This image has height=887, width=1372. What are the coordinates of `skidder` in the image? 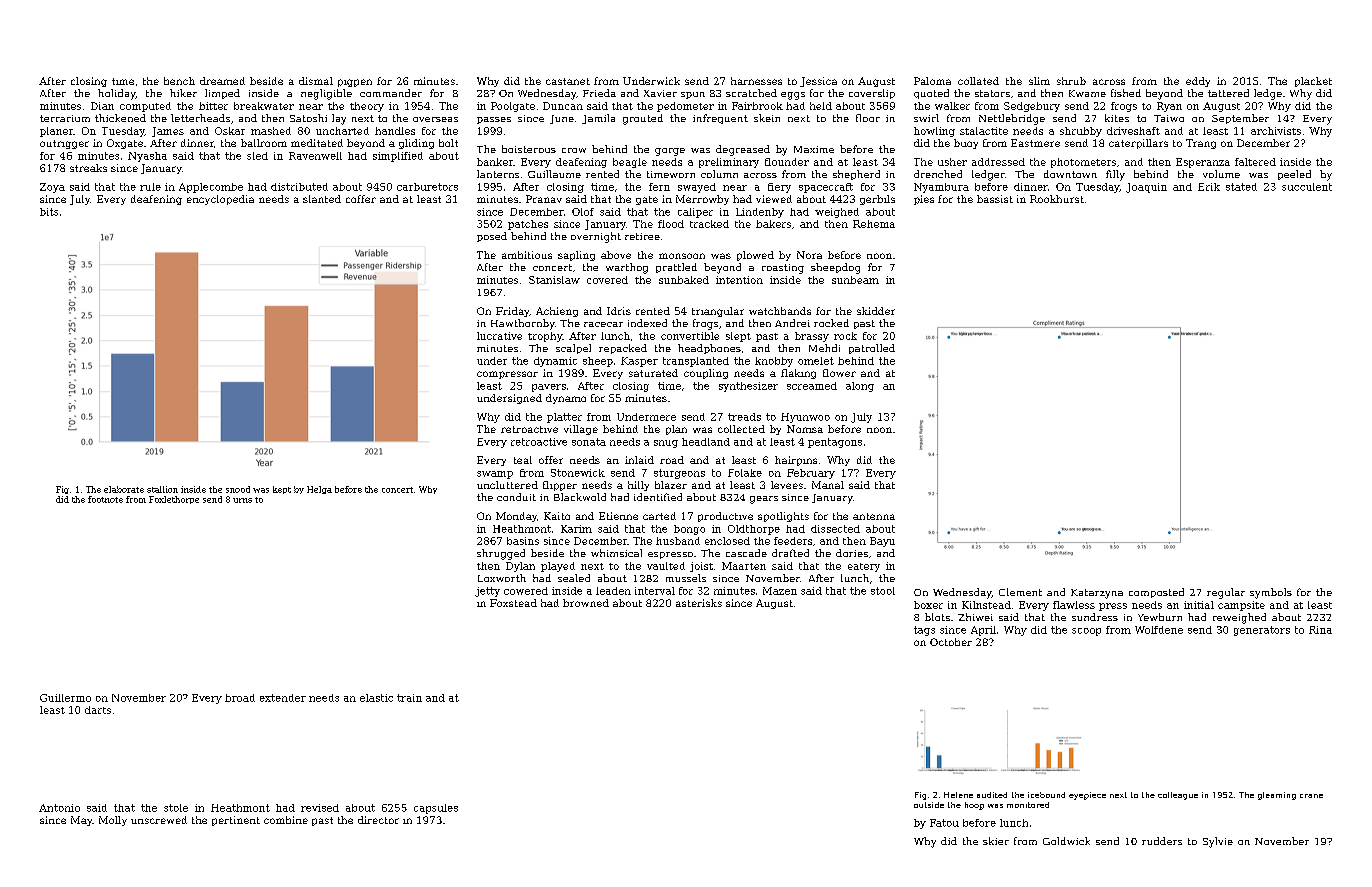 It's located at (876, 311).
